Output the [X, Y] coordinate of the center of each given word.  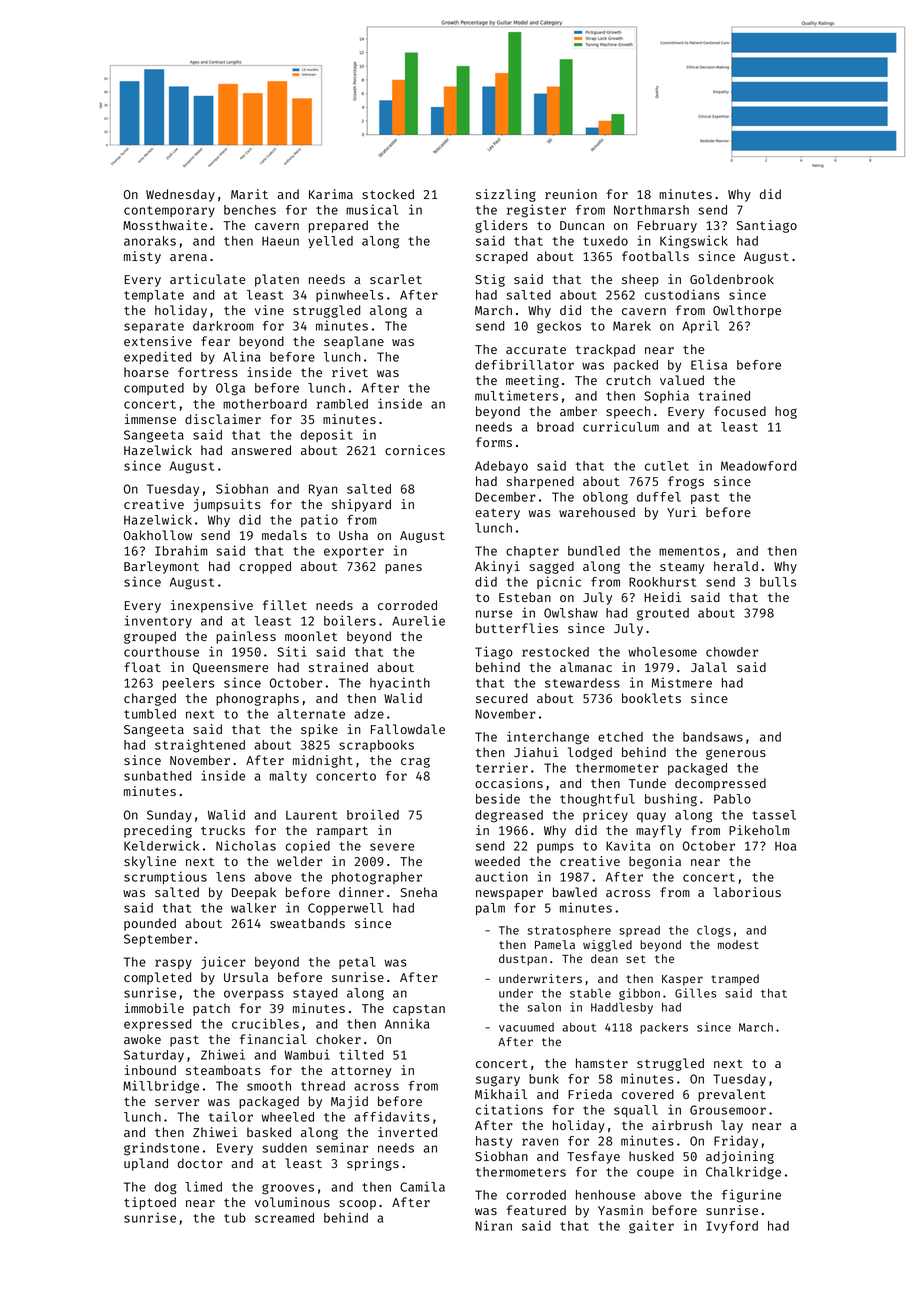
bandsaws [713, 737]
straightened [200, 746]
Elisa [709, 364]
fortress [208, 372]
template [154, 296]
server [177, 1102]
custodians [682, 294]
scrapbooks [376, 746]
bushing [671, 800]
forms [494, 442]
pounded [150, 924]
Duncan [582, 225]
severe [392, 847]
